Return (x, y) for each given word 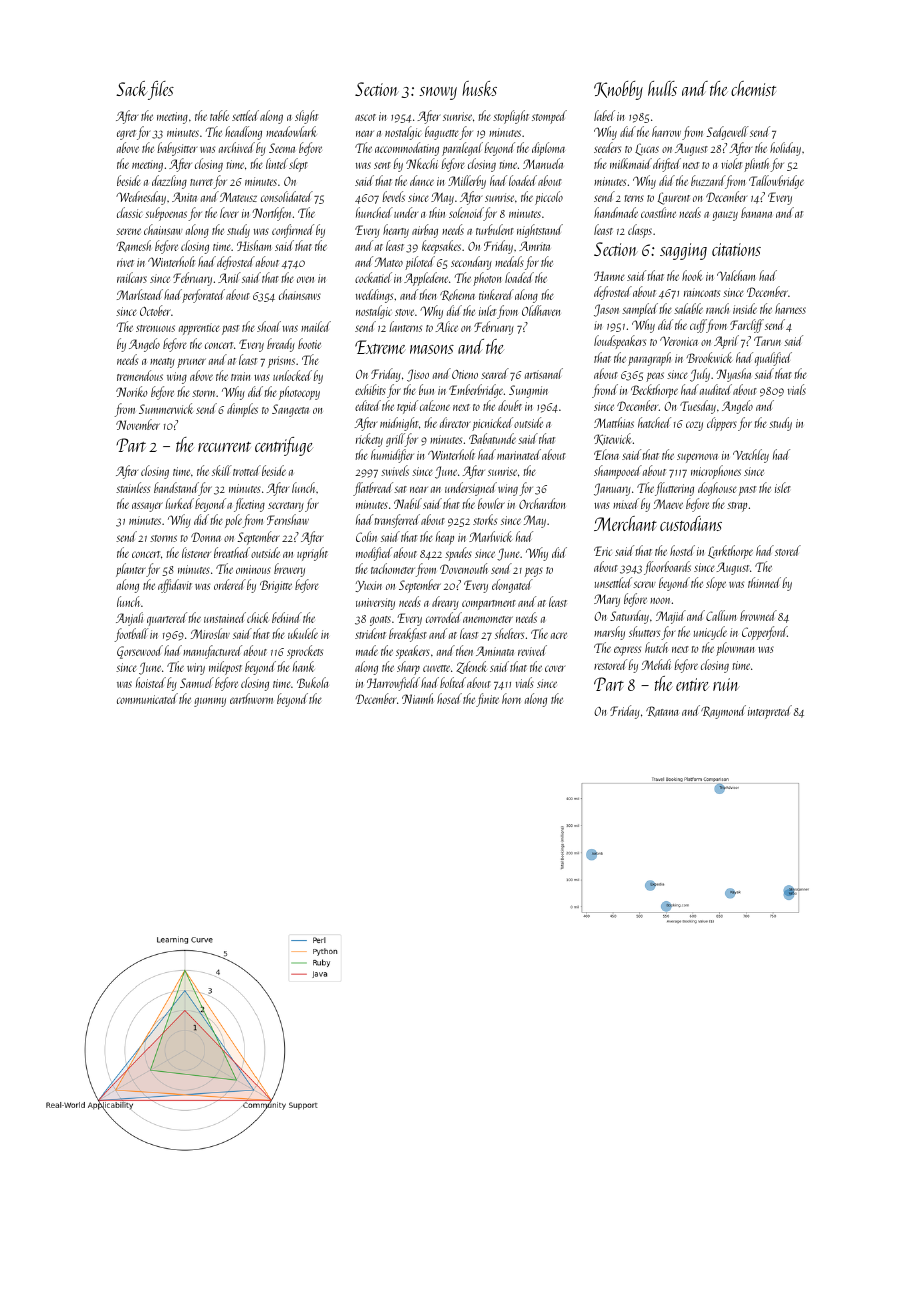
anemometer (488, 619)
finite (487, 700)
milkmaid (631, 163)
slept (298, 165)
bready (281, 345)
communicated (147, 698)
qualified (773, 359)
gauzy (725, 216)
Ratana (662, 711)
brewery (289, 570)
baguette (442, 133)
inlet (487, 310)
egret (126, 135)
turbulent (495, 229)
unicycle (710, 633)
